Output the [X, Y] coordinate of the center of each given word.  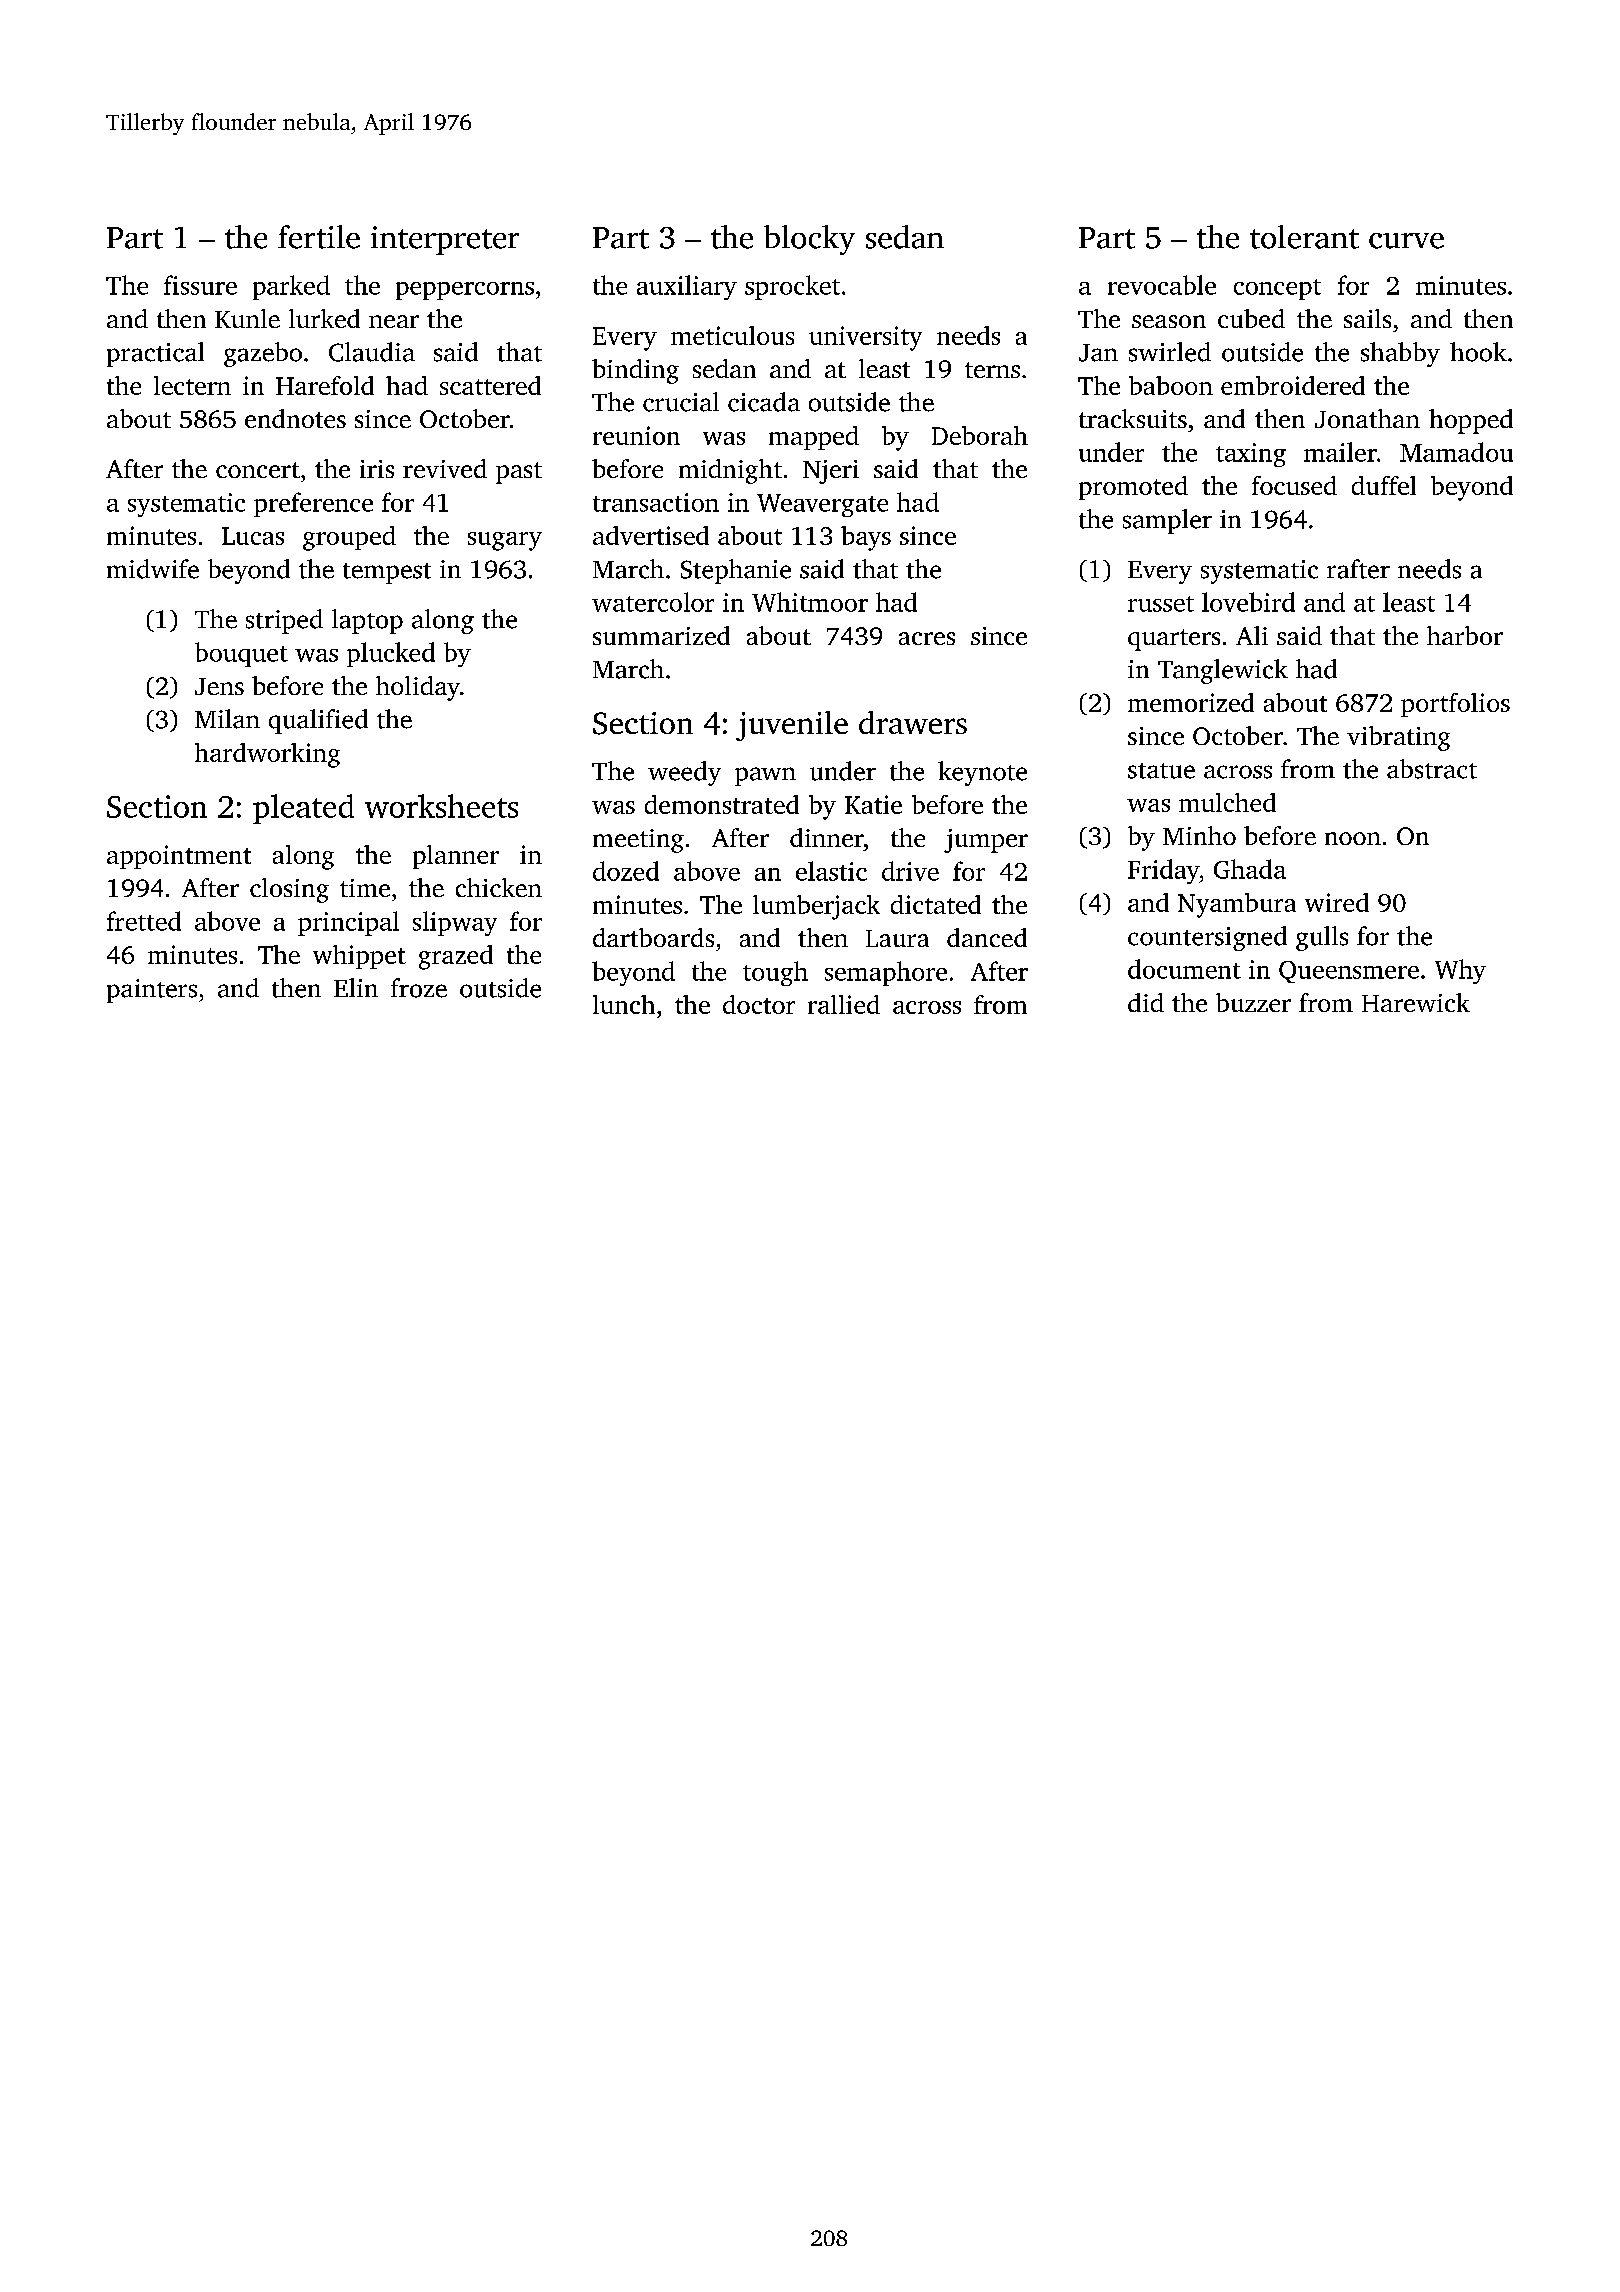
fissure [200, 285]
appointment [179, 857]
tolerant [1304, 237]
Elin [356, 987]
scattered [490, 385]
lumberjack [816, 907]
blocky [809, 240]
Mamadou [1456, 452]
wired [1337, 902]
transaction [656, 502]
